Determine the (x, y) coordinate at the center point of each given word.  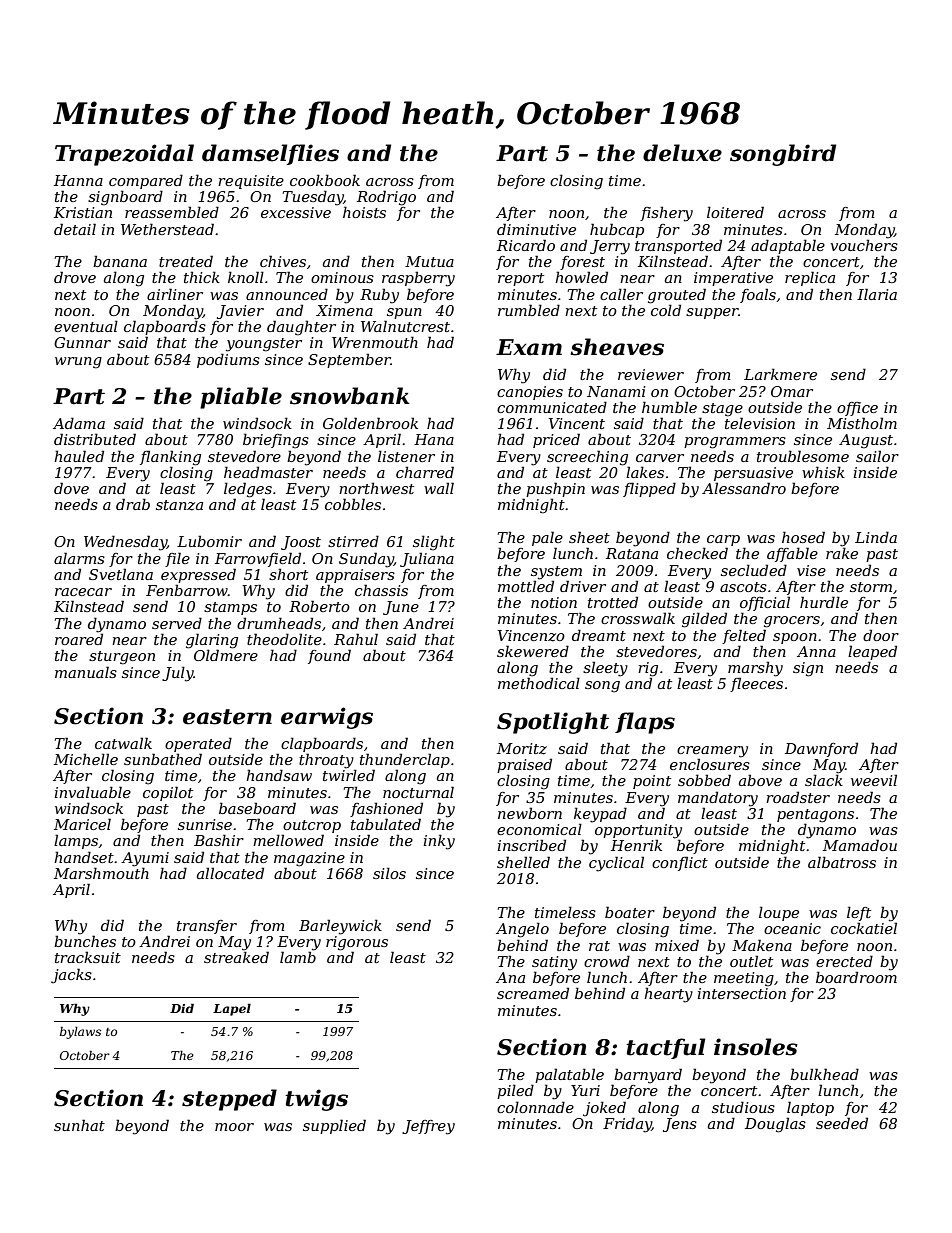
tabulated (386, 824)
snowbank (350, 396)
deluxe (682, 153)
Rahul (356, 639)
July (177, 674)
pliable (241, 398)
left (859, 913)
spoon (795, 638)
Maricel (82, 824)
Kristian (83, 212)
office (857, 409)
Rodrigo (386, 198)
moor (234, 1127)
